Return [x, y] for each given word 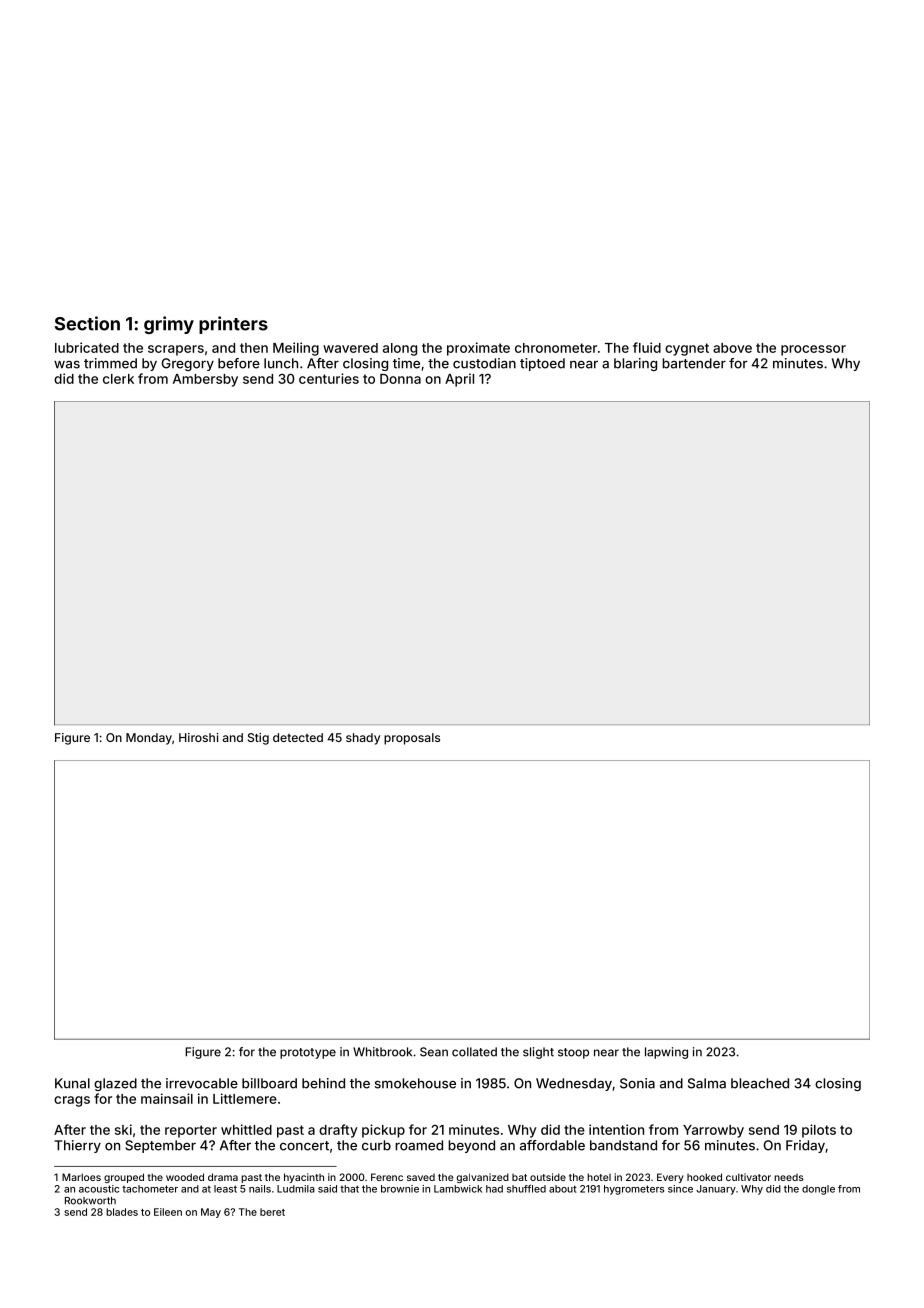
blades [122, 1212]
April [459, 380]
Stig [258, 739]
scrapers [176, 350]
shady [363, 739]
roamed [419, 1145]
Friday [805, 1146]
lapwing [666, 1053]
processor [813, 350]
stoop [573, 1053]
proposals [412, 739]
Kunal [72, 1083]
